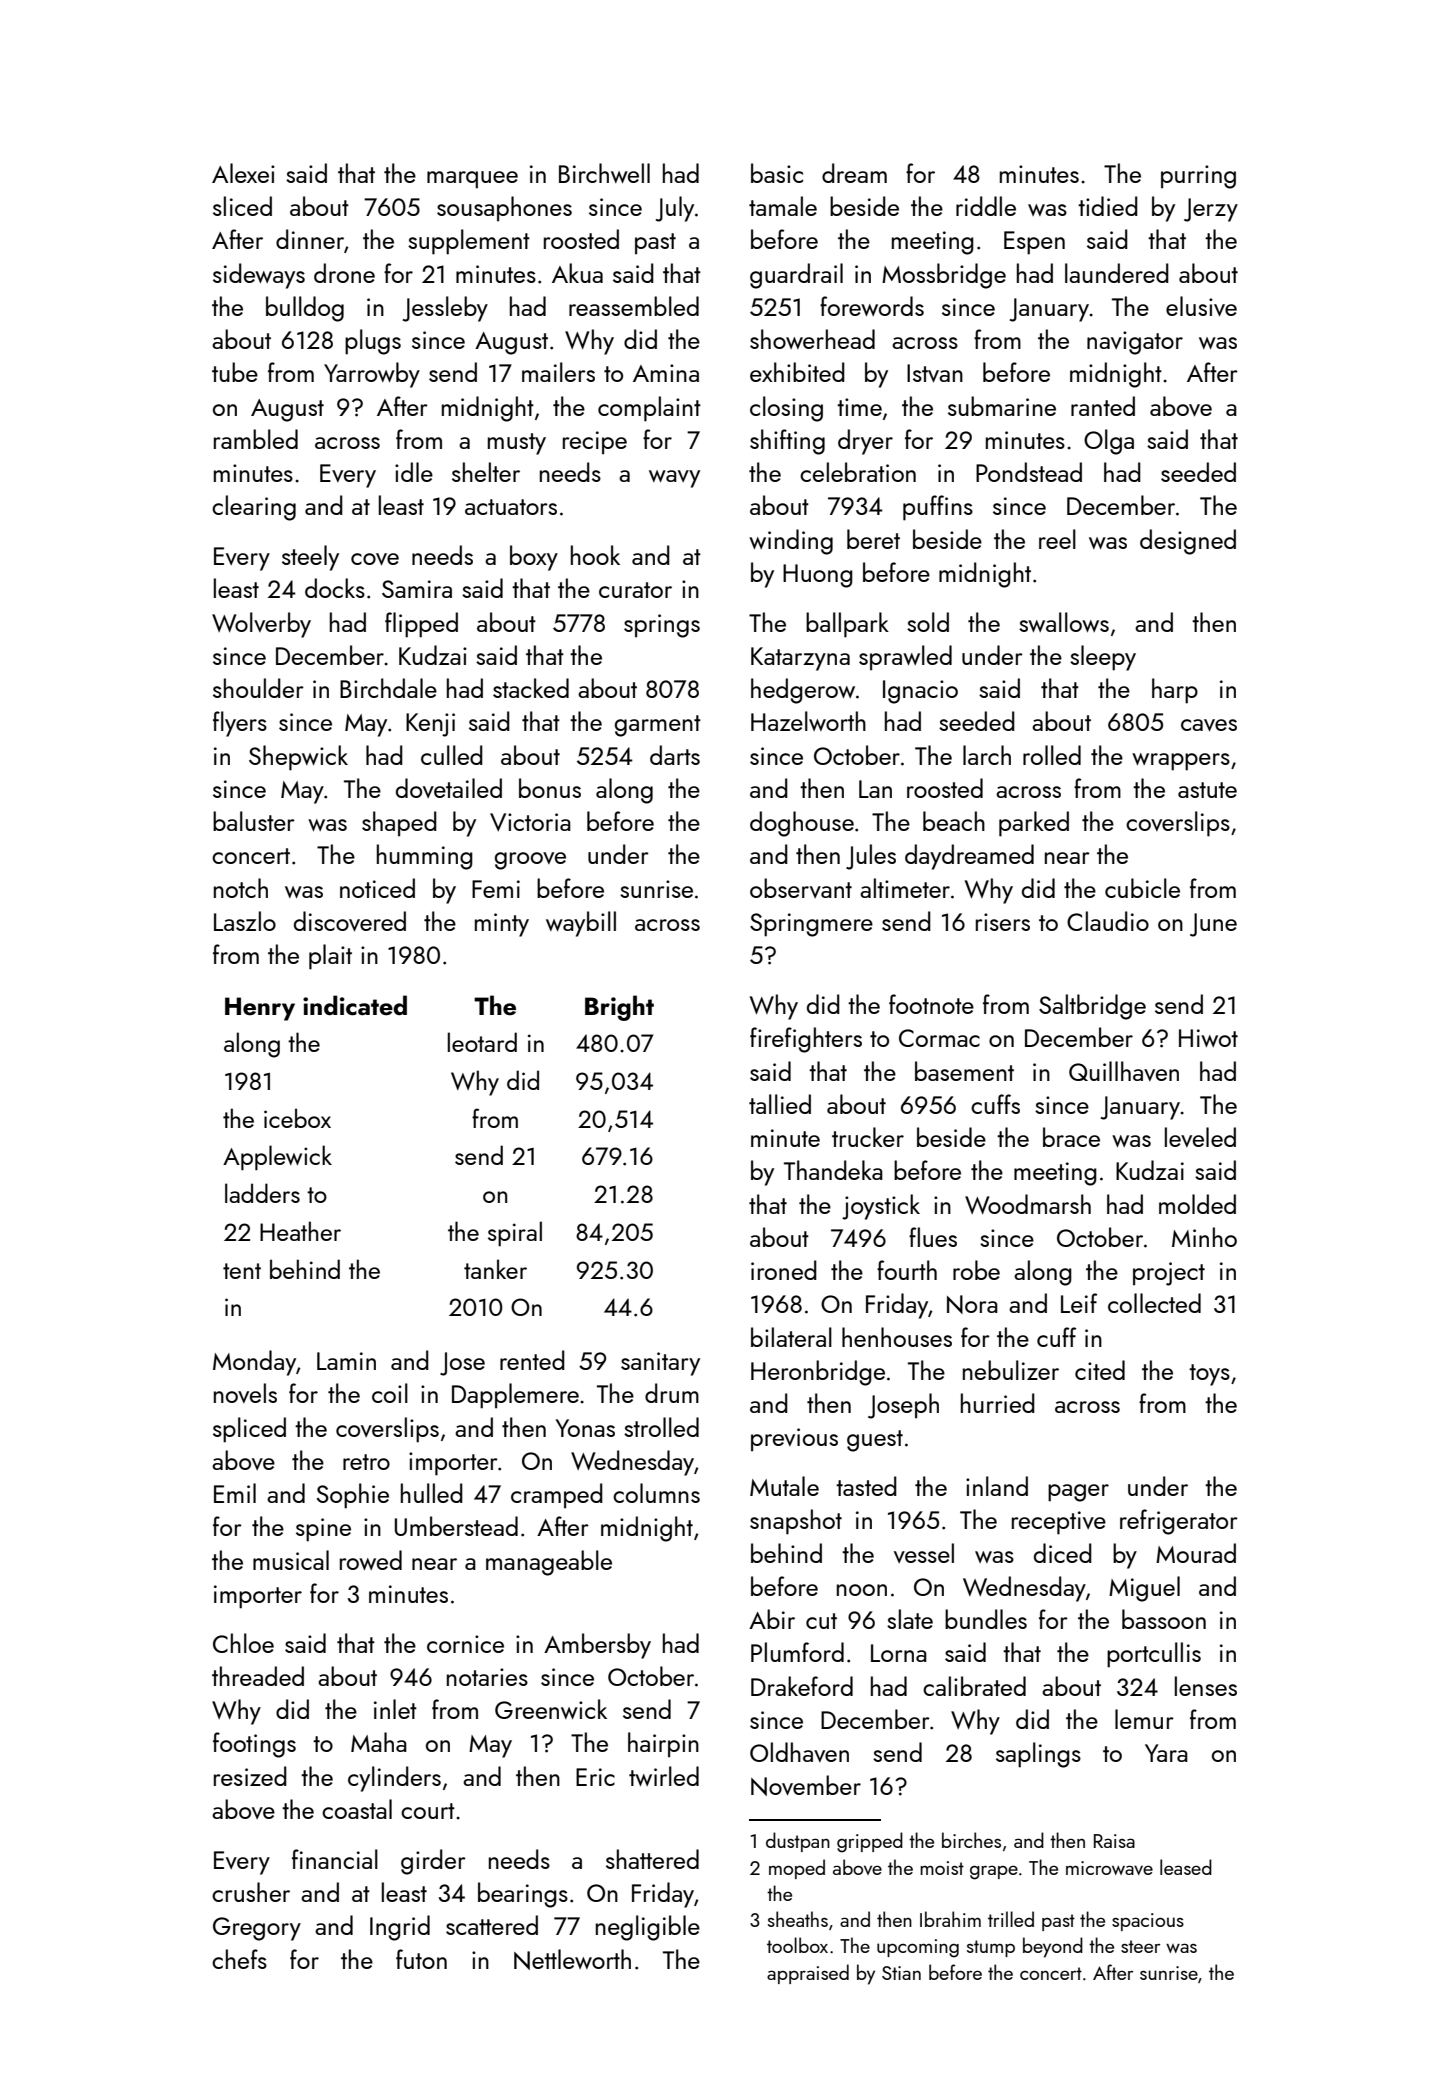 Image resolution: width=1450 pixels, height=2100 pixels. Describe the element at coordinates (261, 625) in the image. I see `Wolverby` at that location.
